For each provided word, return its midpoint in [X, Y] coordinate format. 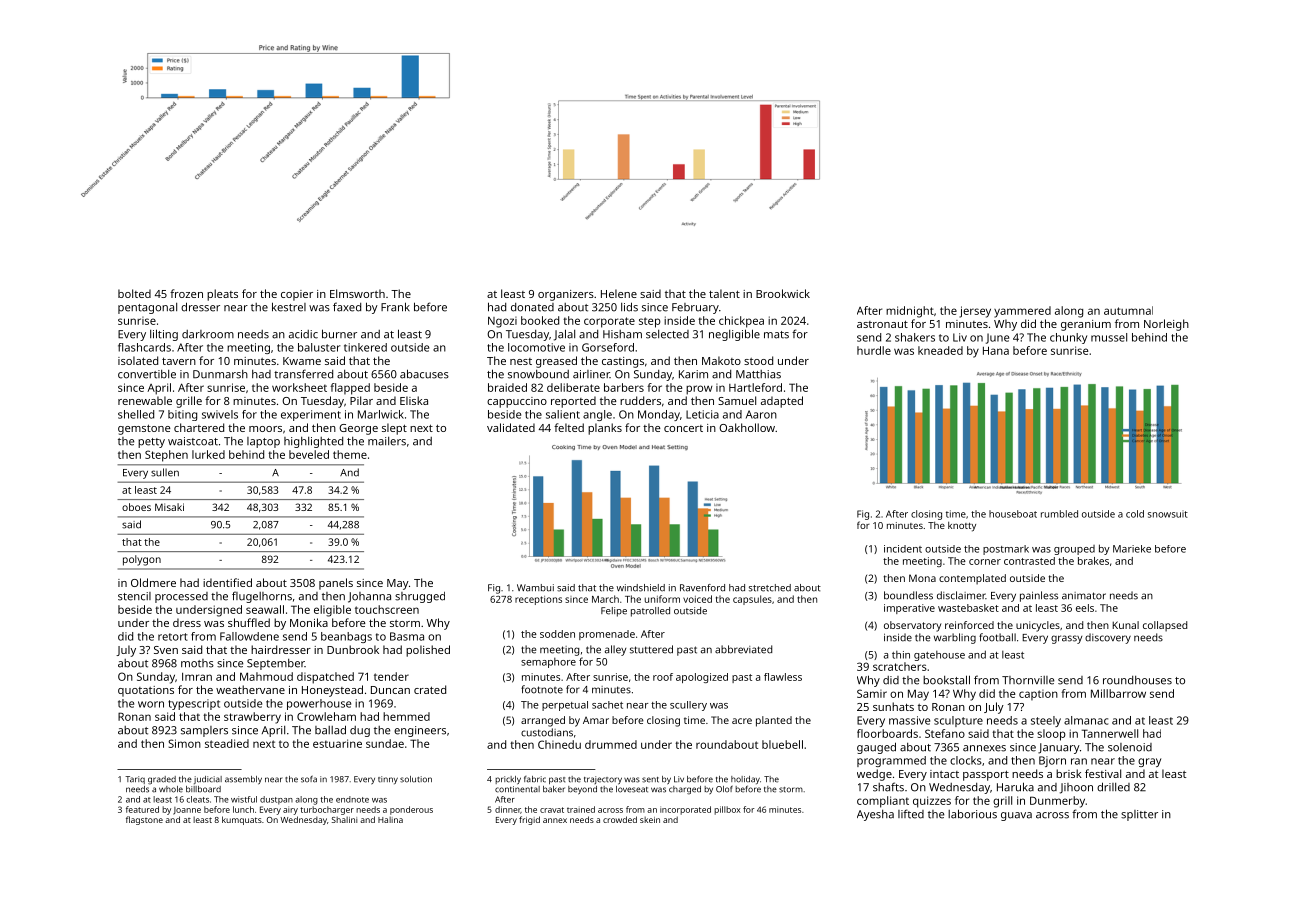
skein [650, 820]
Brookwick [783, 293]
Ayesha [875, 815]
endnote [352, 799]
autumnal [1128, 310]
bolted [134, 293]
